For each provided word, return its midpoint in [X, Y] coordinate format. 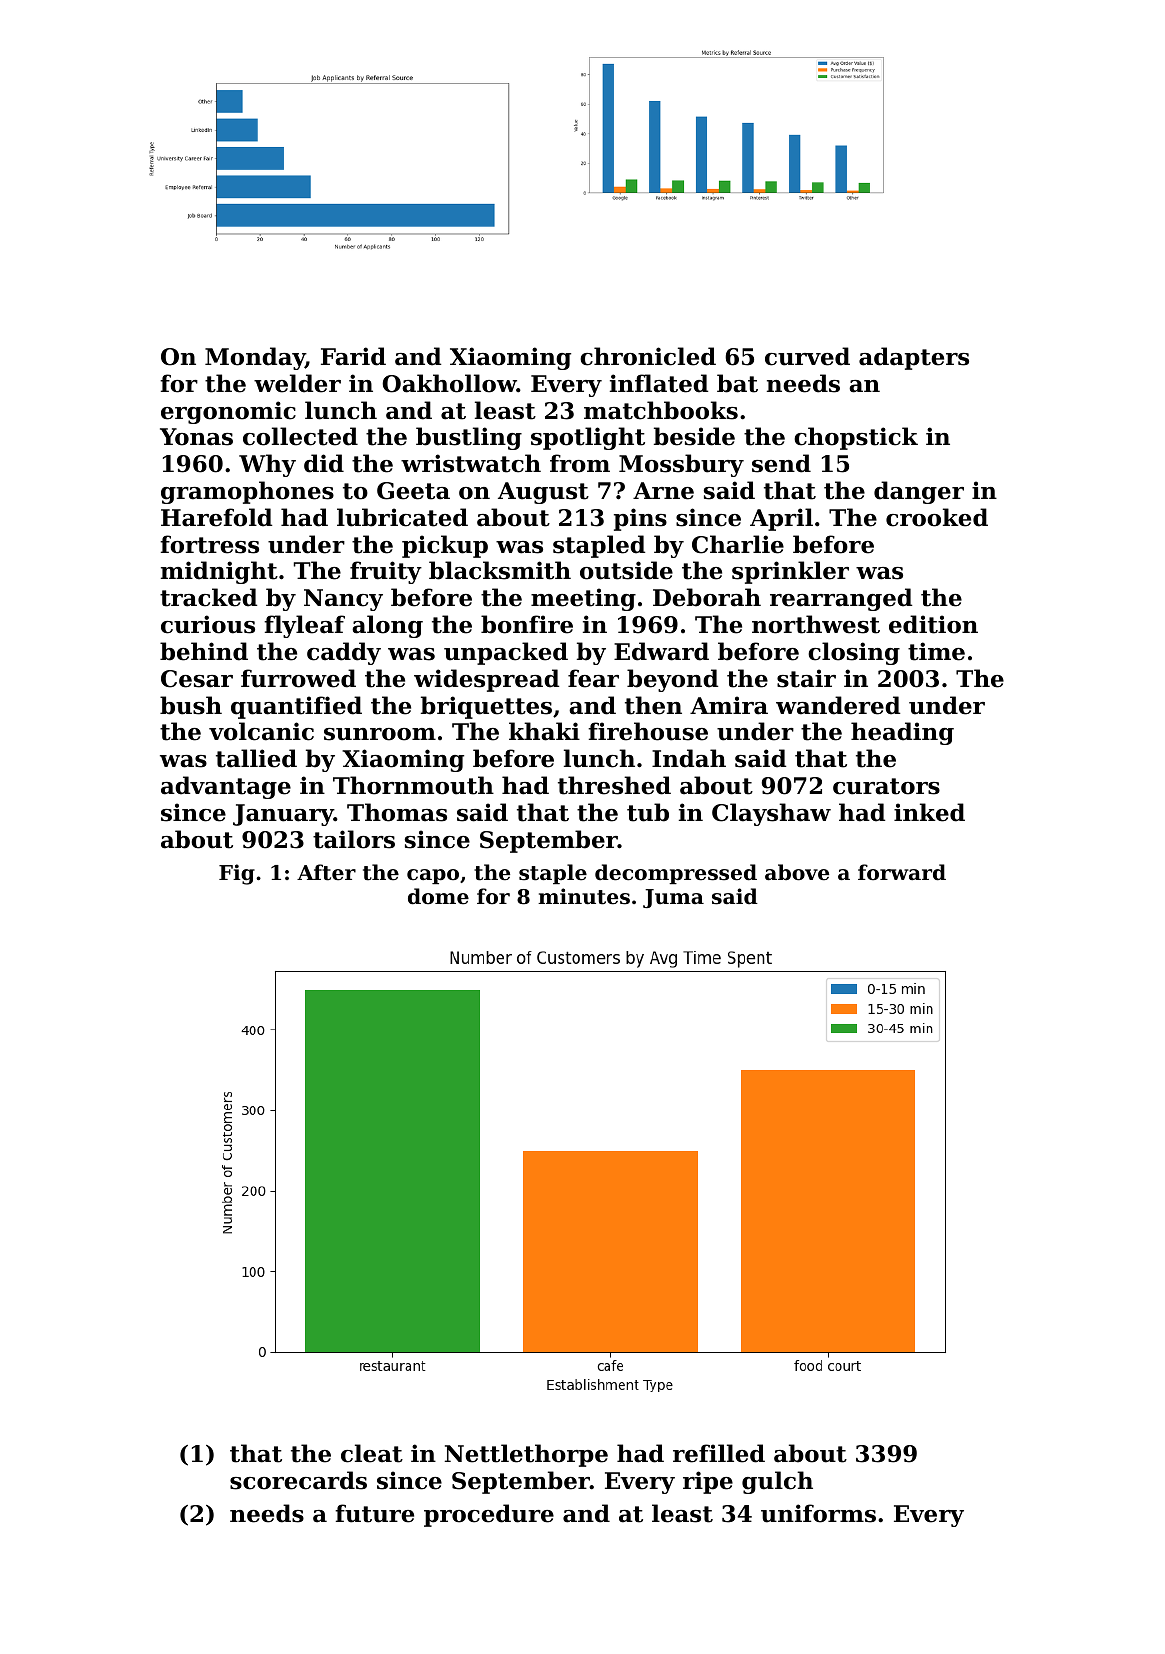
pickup [445, 546]
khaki [544, 731]
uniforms [818, 1513]
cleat [372, 1453]
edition [933, 624]
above [797, 872]
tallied [256, 758]
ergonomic [228, 412]
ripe [708, 1482]
